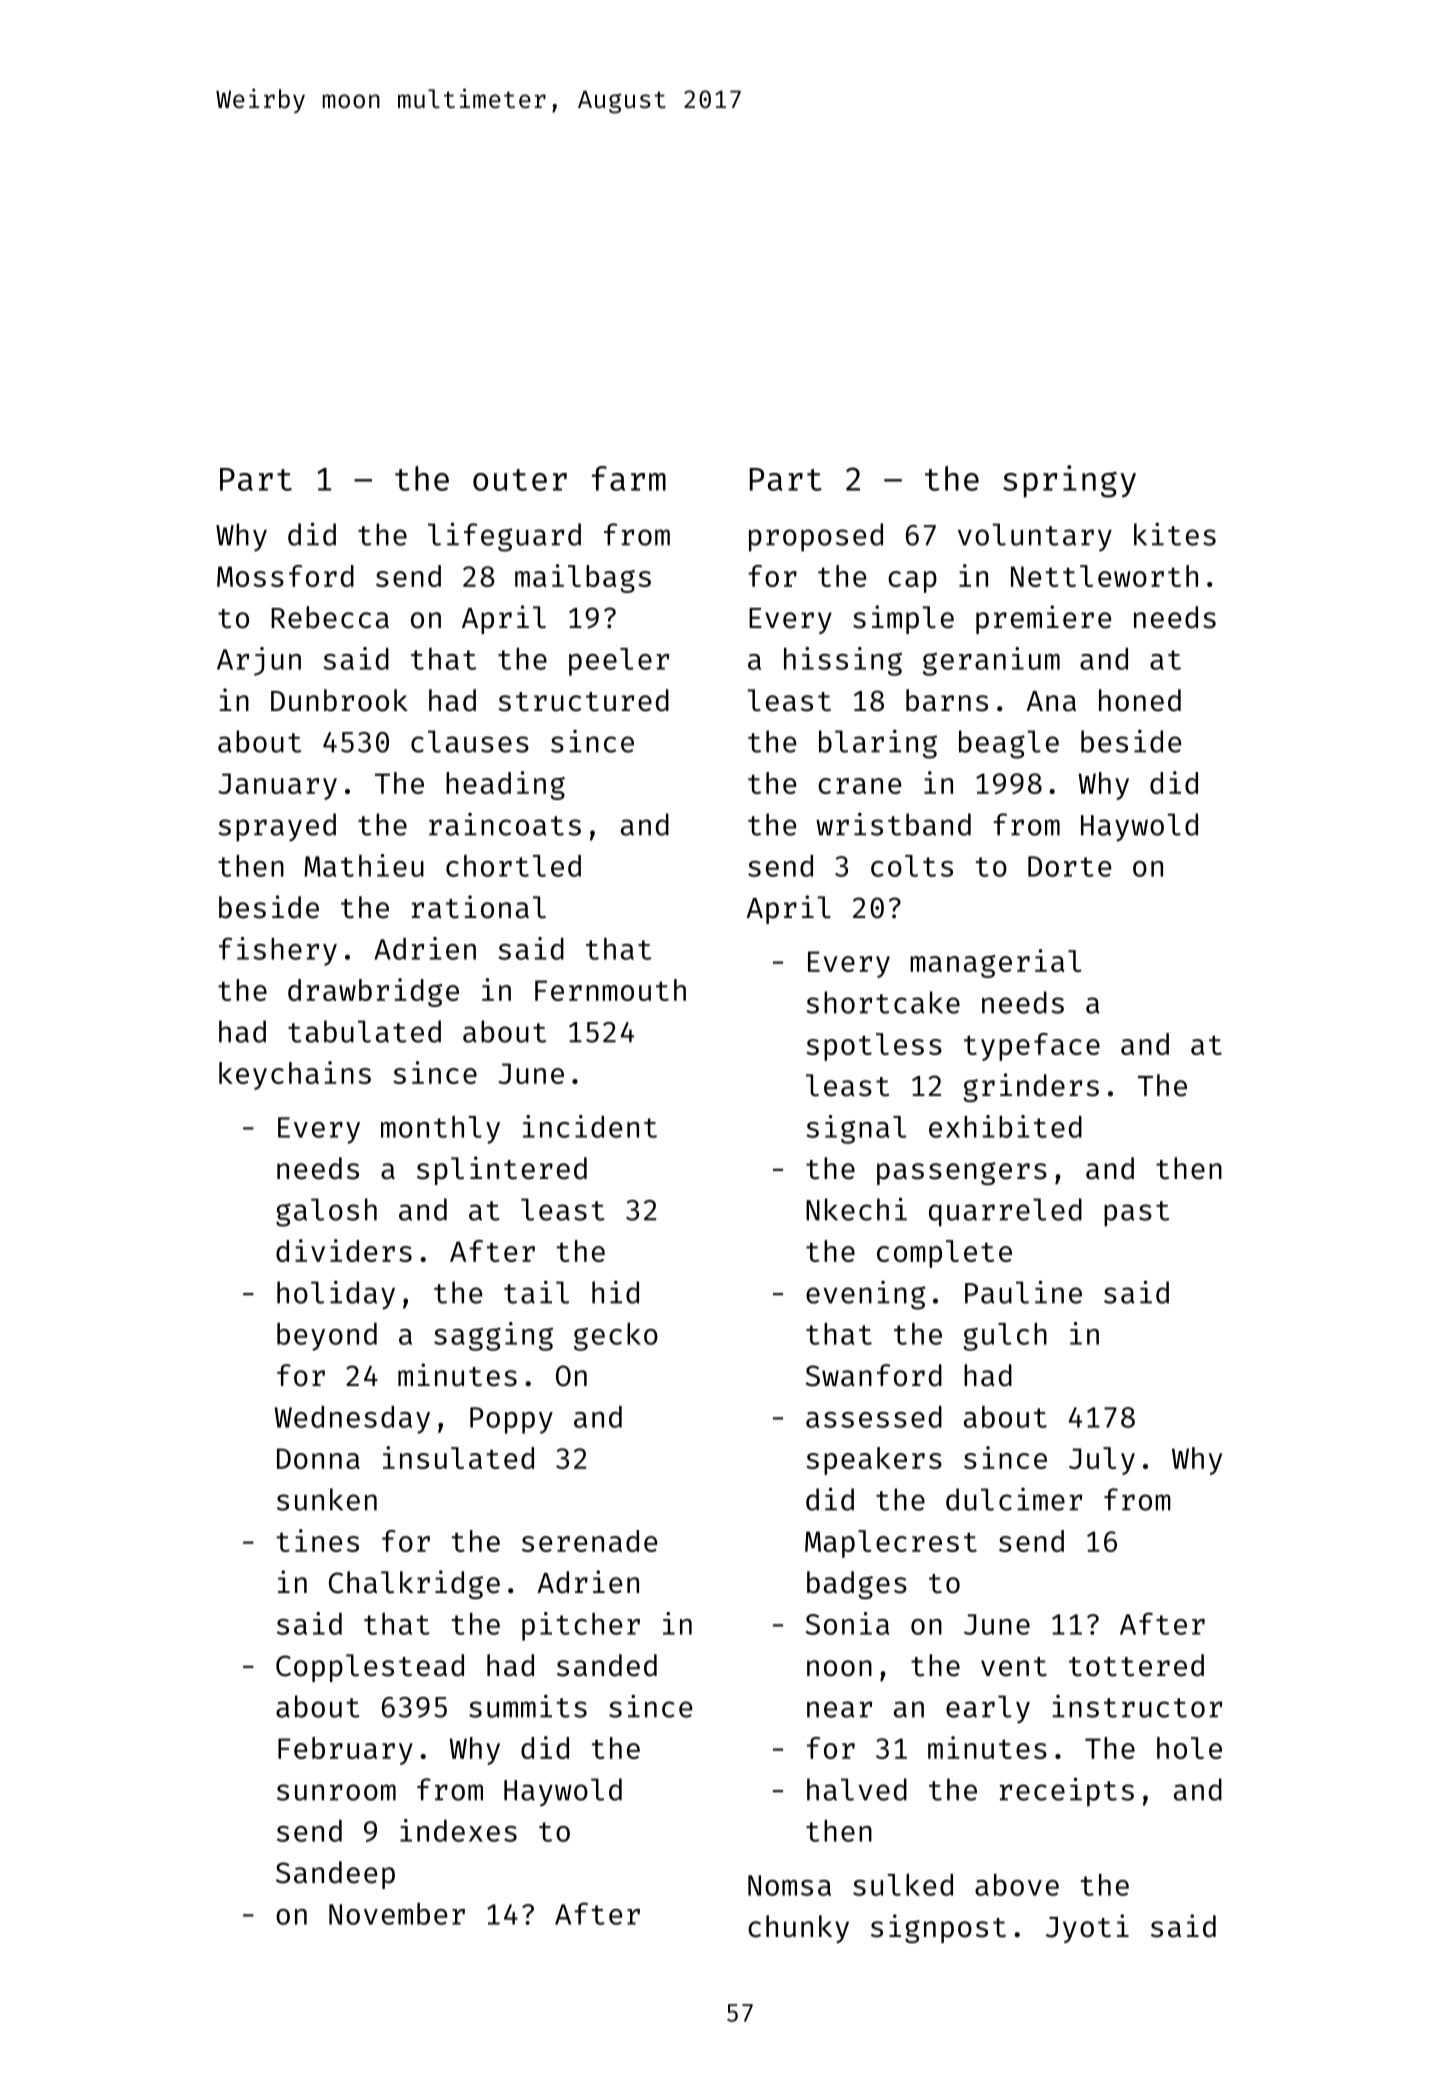  What do you see at coordinates (874, 1375) in the document?
I see `Swanford` at bounding box center [874, 1375].
